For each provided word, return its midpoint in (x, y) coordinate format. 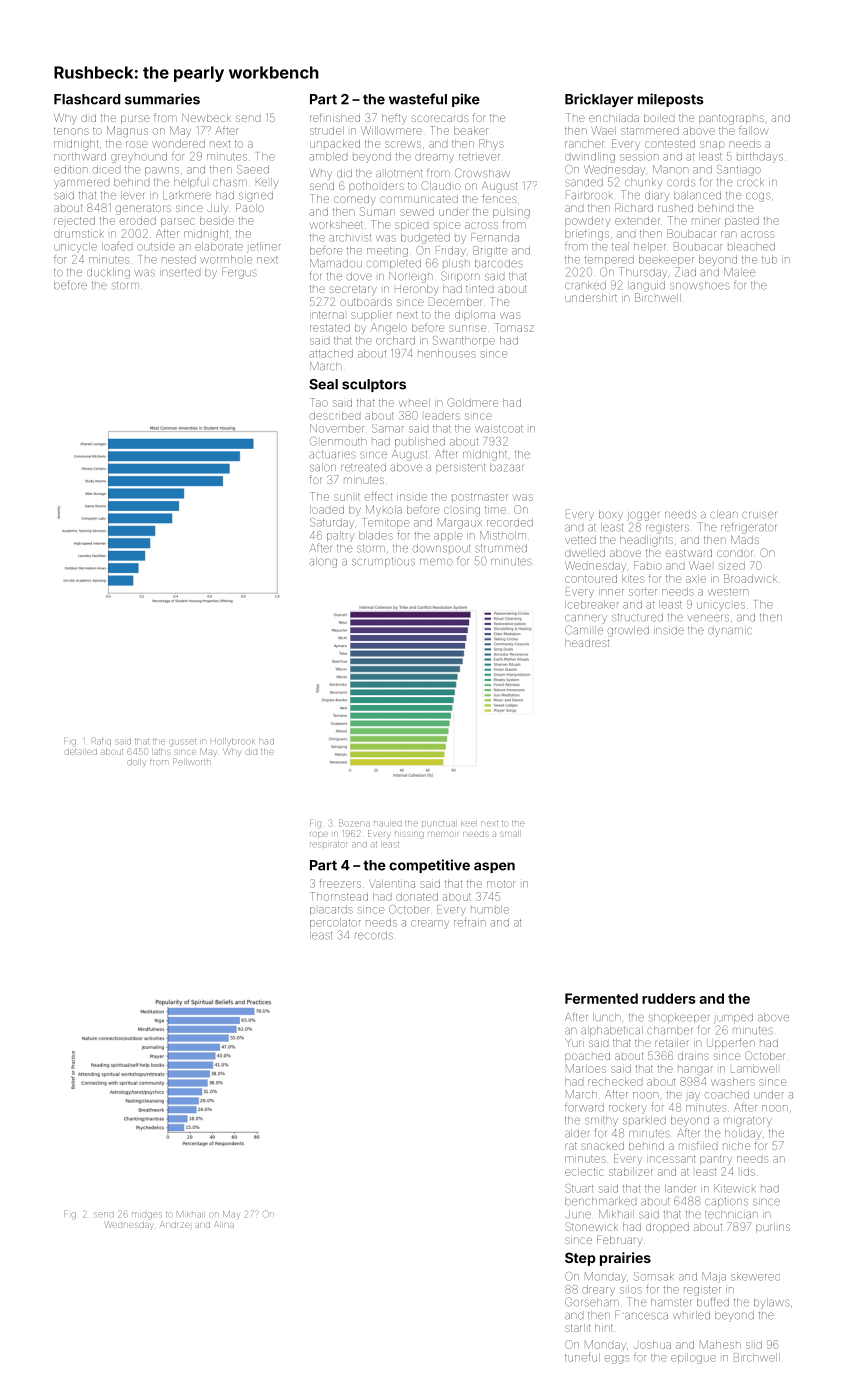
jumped (733, 1018)
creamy (430, 924)
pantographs (731, 119)
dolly (136, 763)
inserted (180, 273)
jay (693, 1096)
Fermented (601, 998)
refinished (335, 117)
